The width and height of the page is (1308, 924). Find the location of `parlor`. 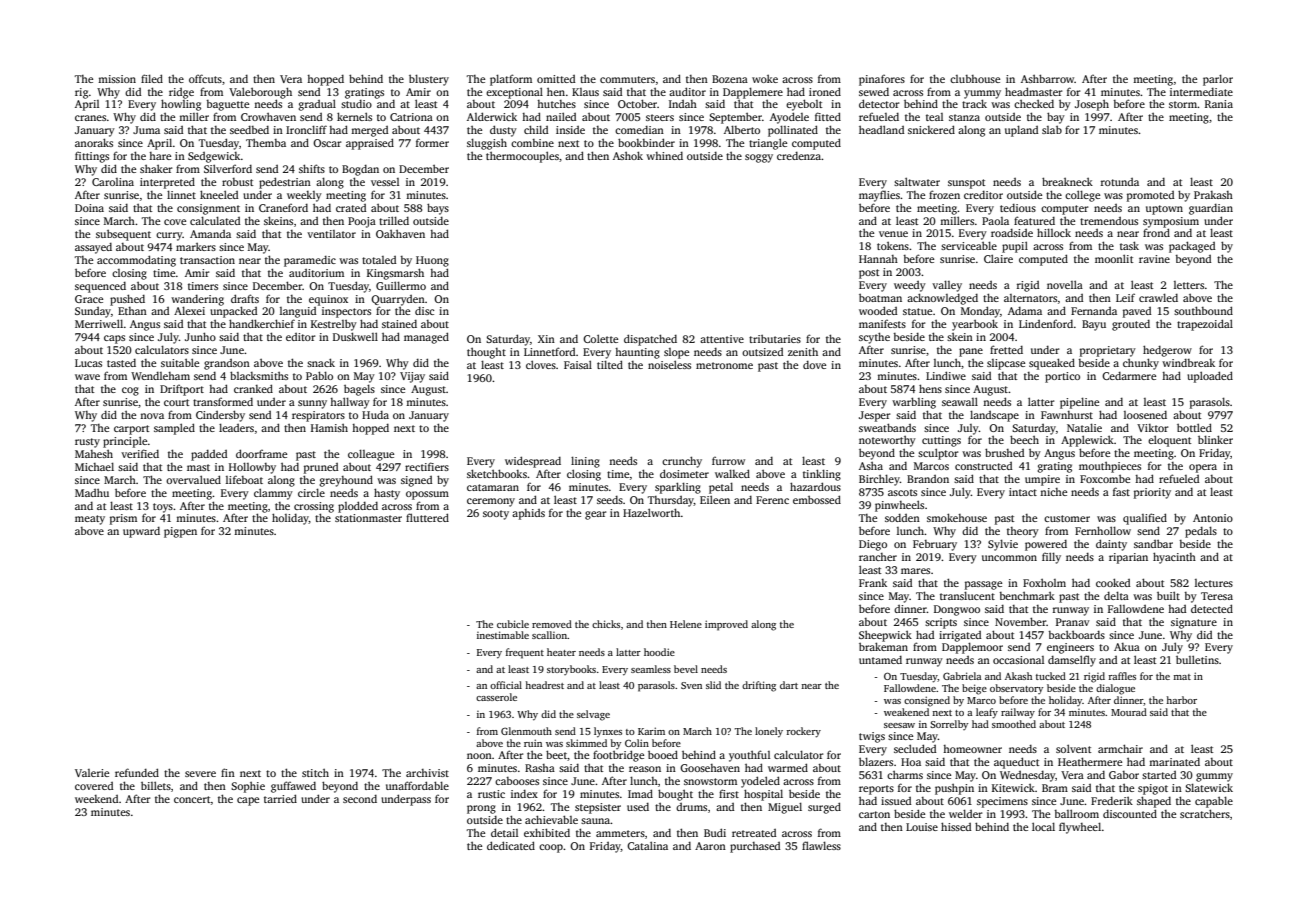

parlor is located at coordinates (1218, 80).
